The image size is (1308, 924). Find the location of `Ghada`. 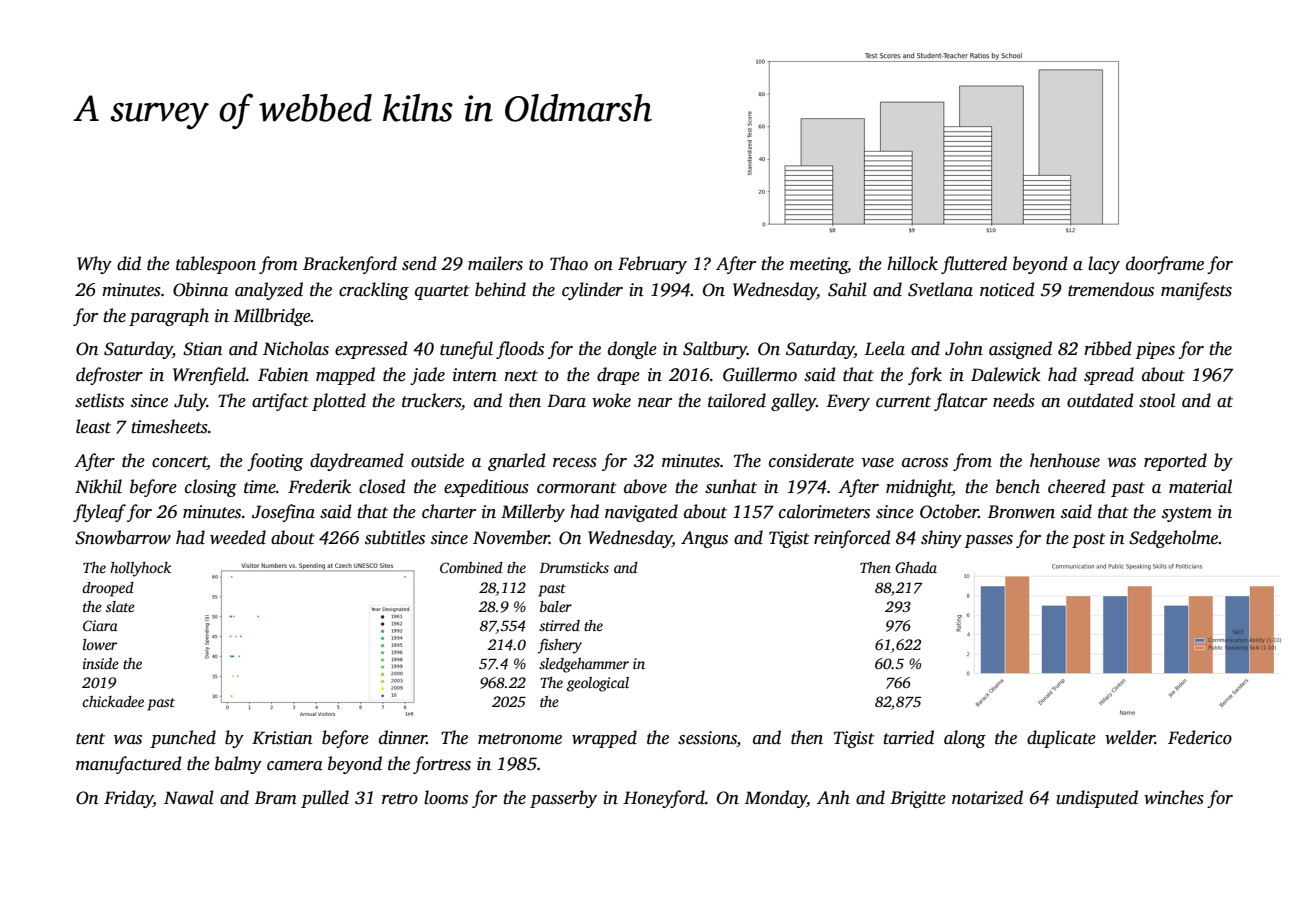

Ghada is located at coordinates (916, 567).
